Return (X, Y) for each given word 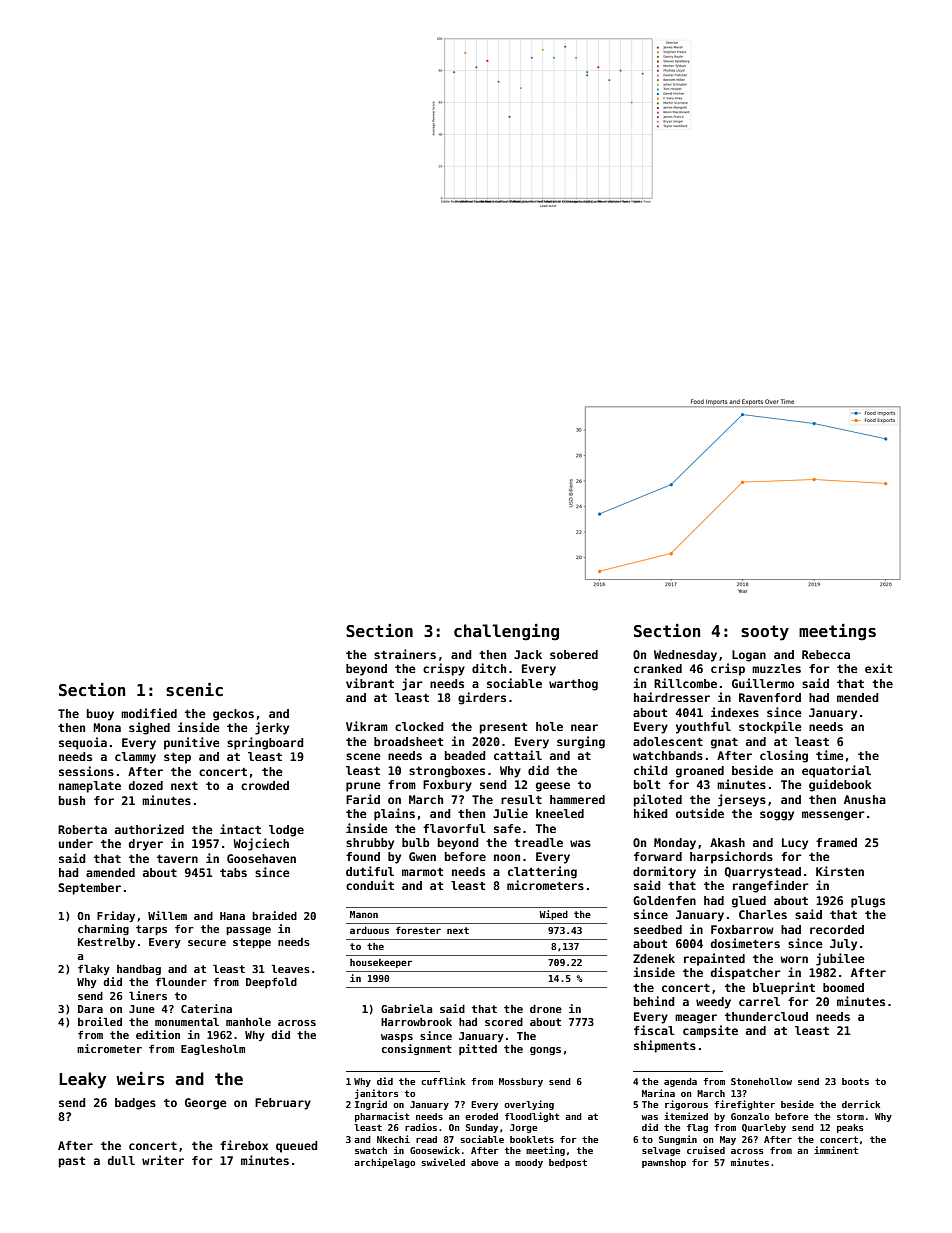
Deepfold (271, 982)
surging (581, 742)
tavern (177, 859)
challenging (506, 632)
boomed (843, 987)
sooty (765, 633)
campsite (710, 1031)
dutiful (370, 871)
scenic (194, 690)
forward (658, 856)
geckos (233, 715)
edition (158, 1034)
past (72, 1162)
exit (878, 668)
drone (546, 1009)
